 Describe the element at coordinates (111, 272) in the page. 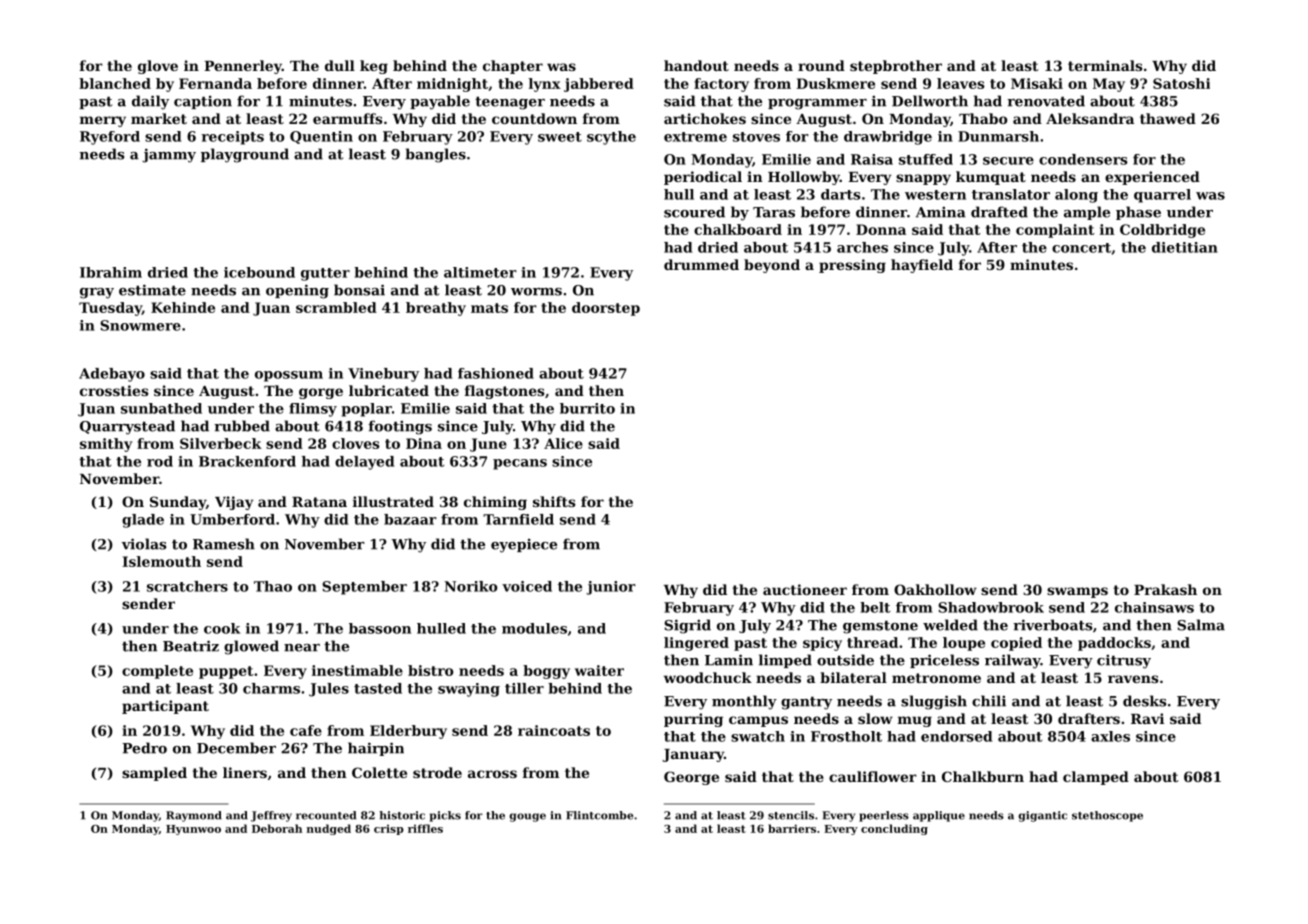

I see `Ibrahim` at that location.
